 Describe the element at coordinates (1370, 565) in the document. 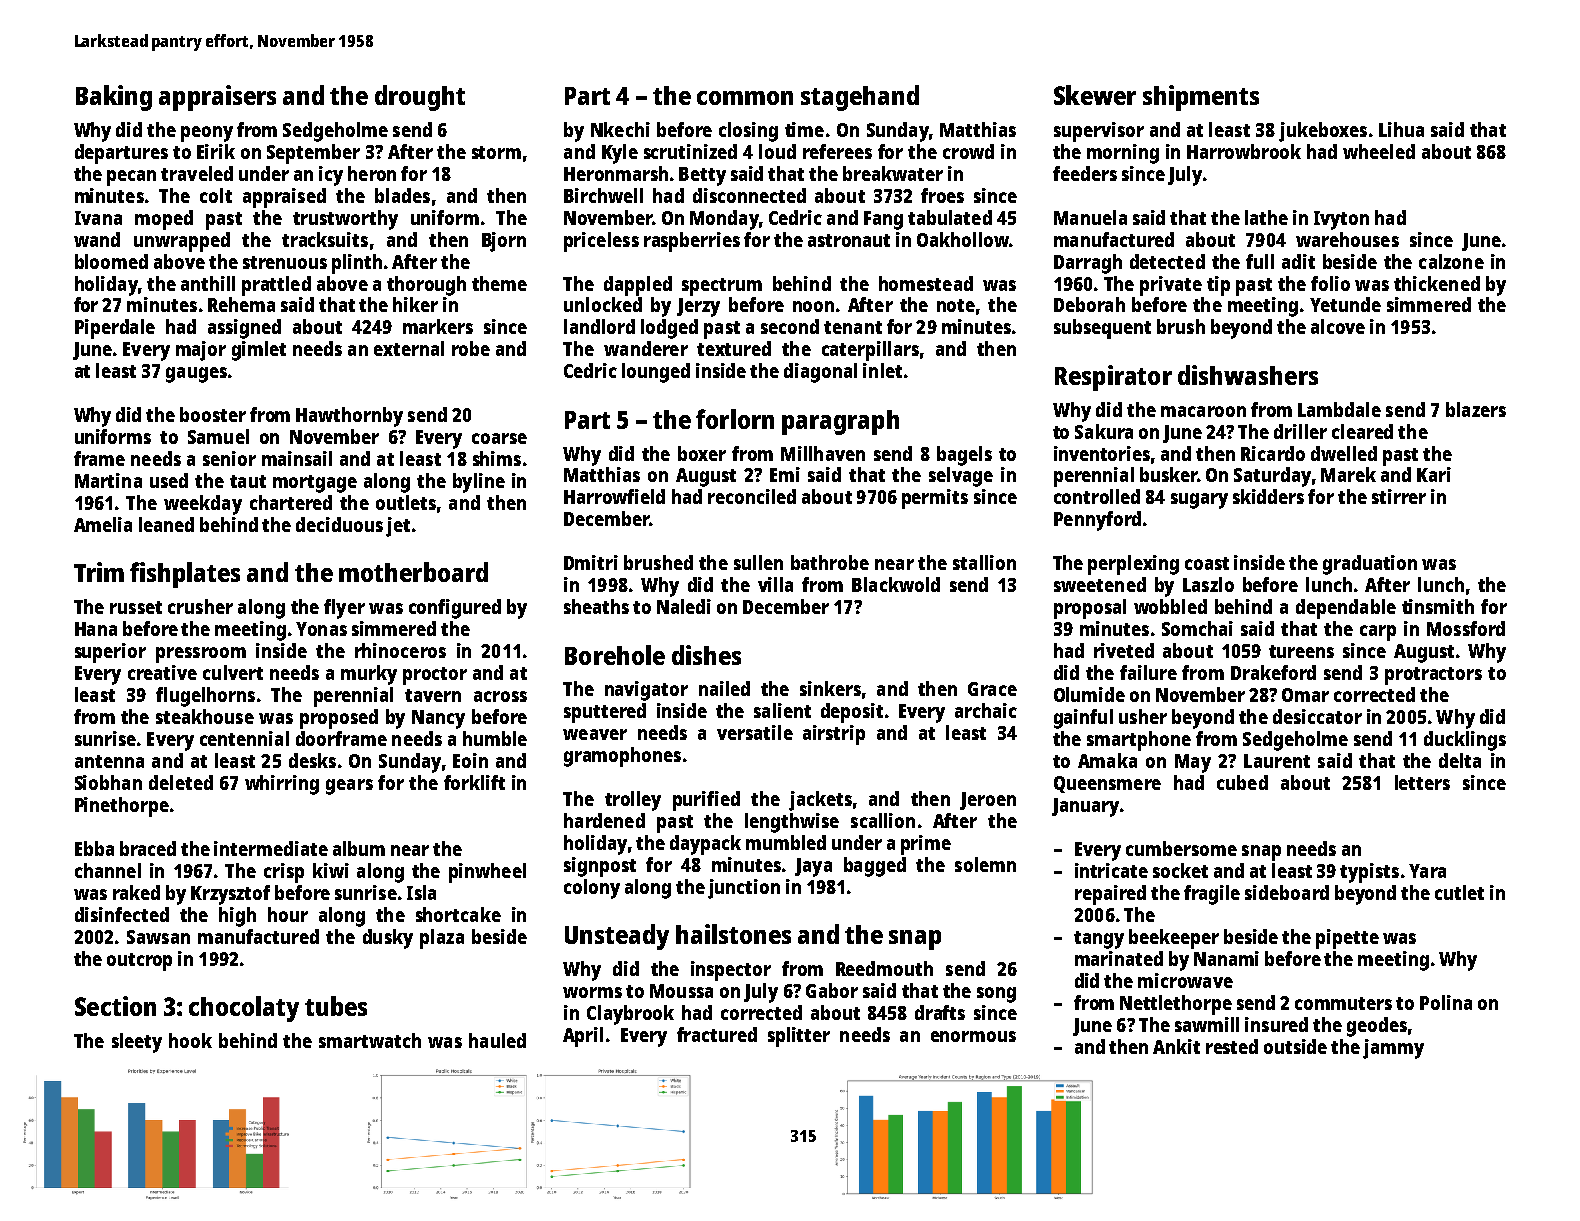

I see `graduation` at that location.
